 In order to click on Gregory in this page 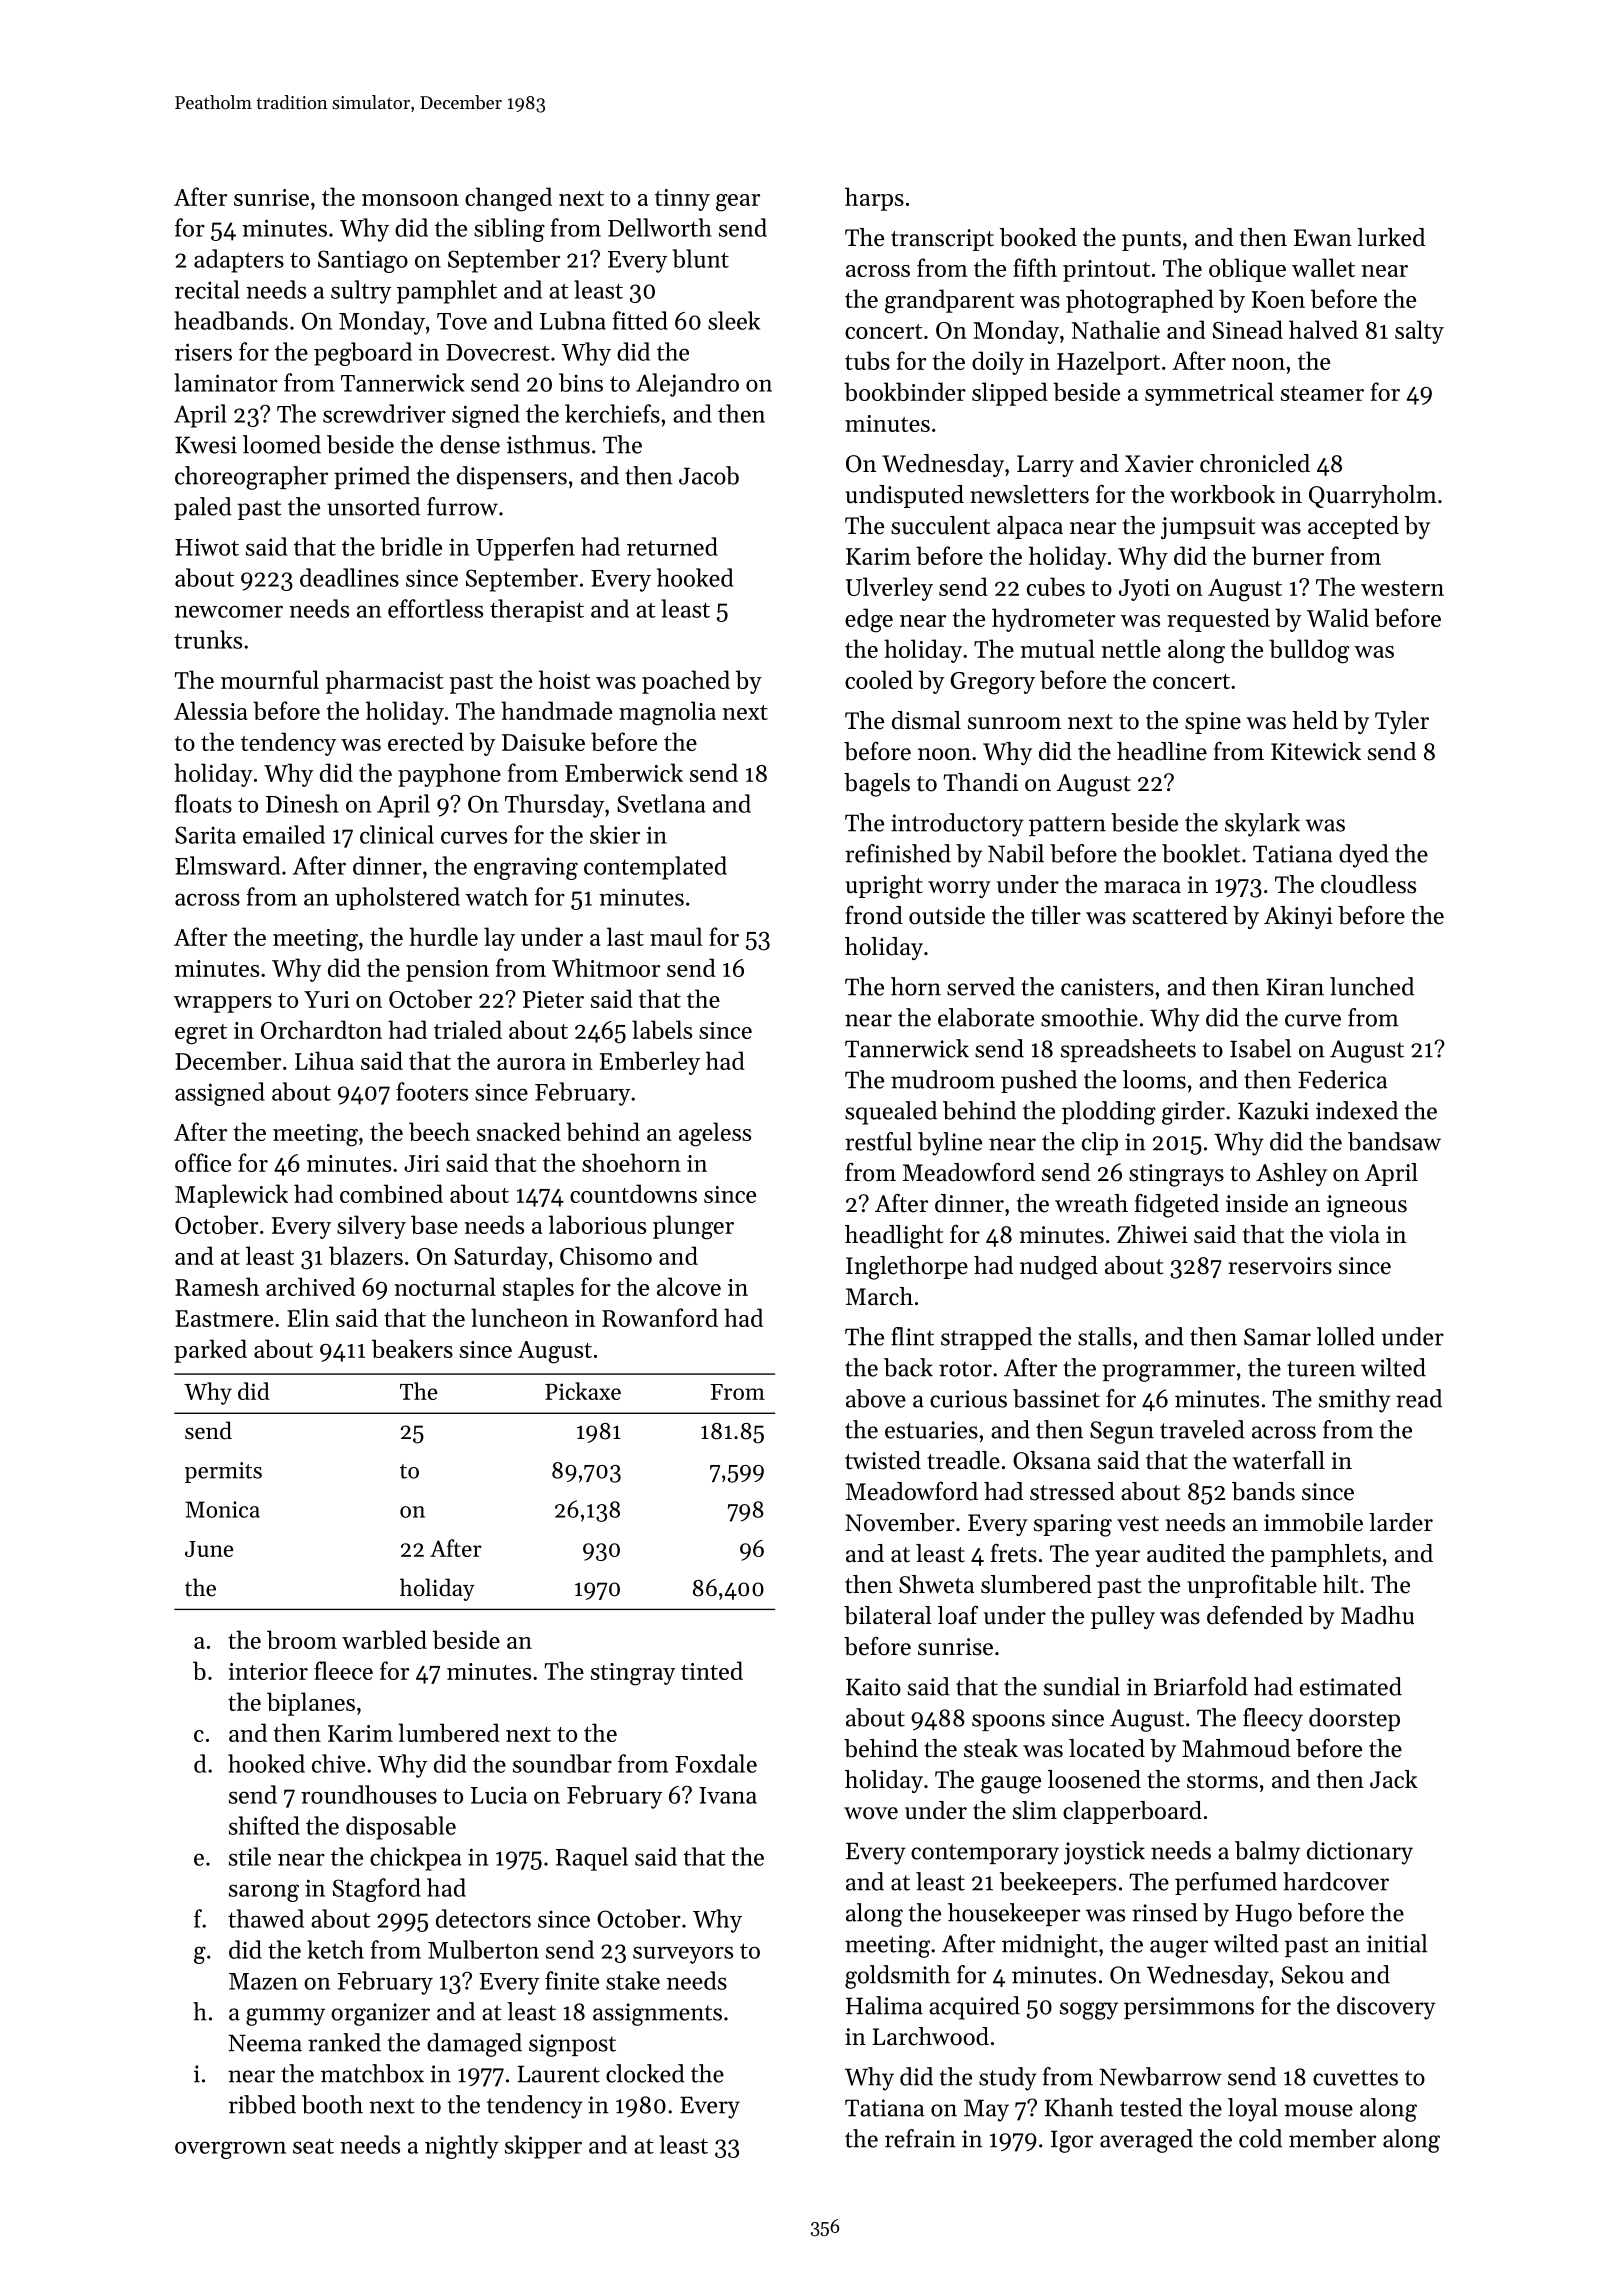, I will do `click(992, 683)`.
